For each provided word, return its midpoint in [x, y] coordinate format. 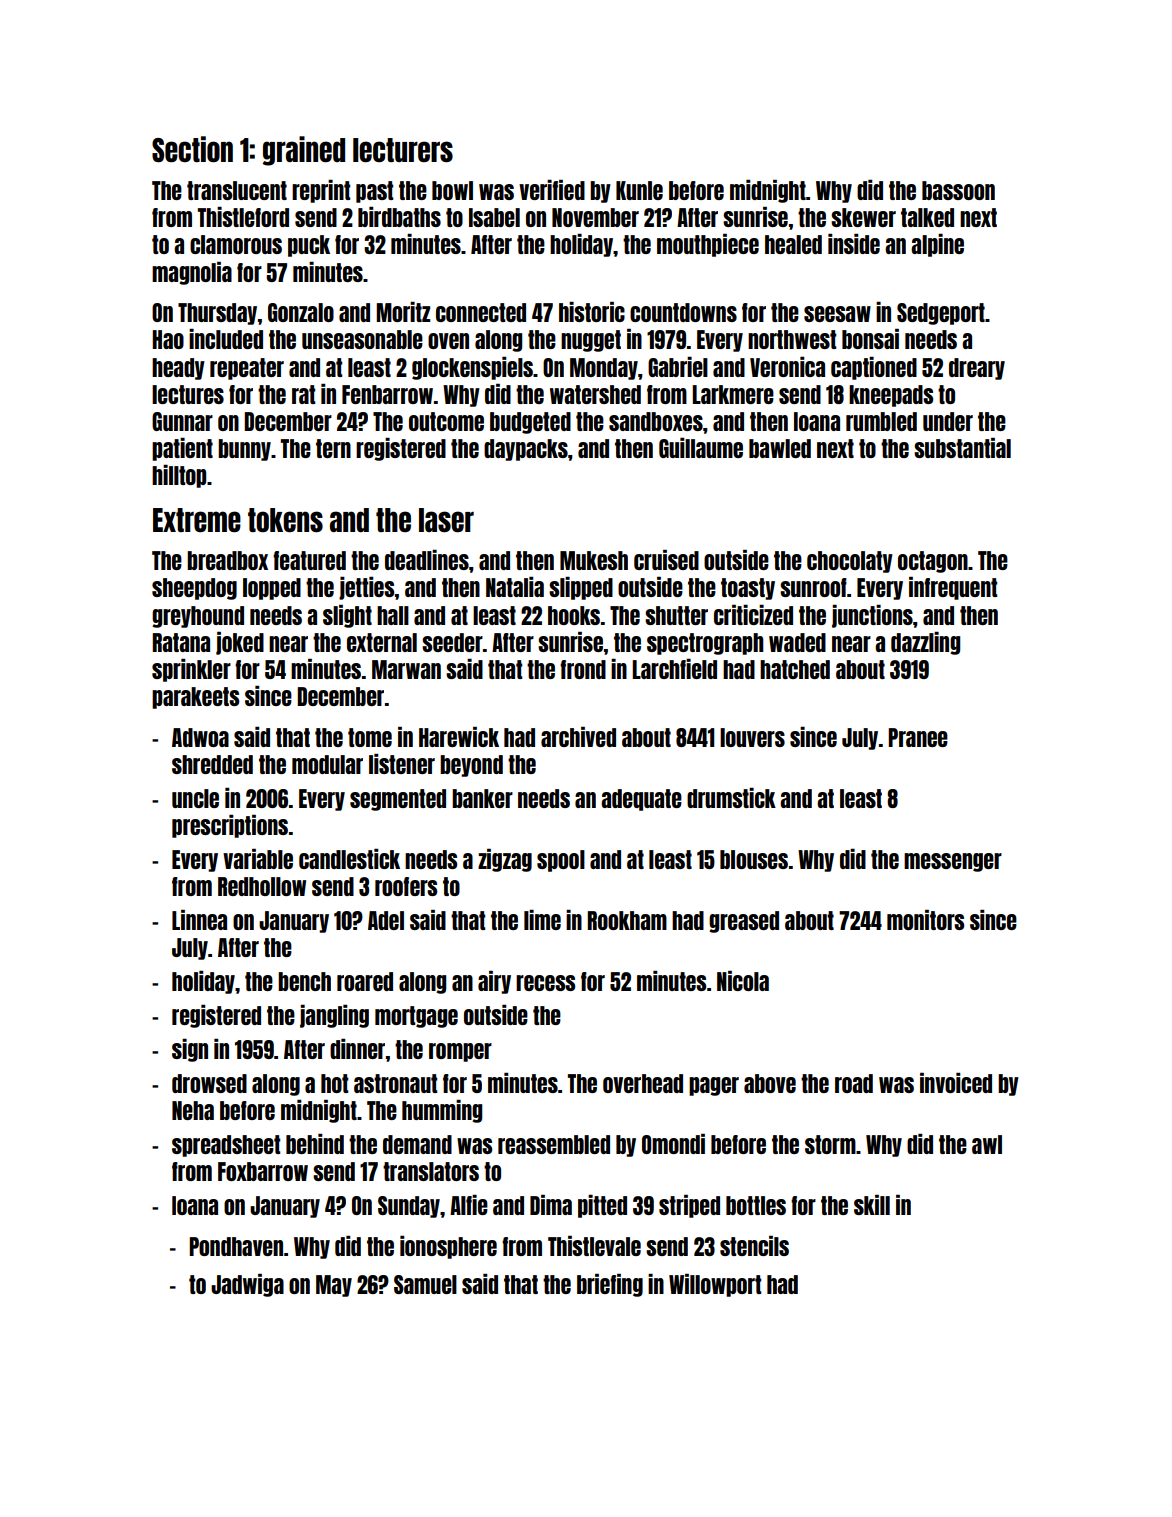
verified [552, 190]
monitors [925, 920]
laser [446, 520]
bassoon [958, 190]
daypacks [526, 450]
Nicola [743, 981]
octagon [933, 562]
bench [304, 981]
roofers [406, 886]
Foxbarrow [263, 1171]
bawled [780, 448]
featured [309, 560]
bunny [244, 450]
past [374, 192]
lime [542, 920]
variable [258, 859]
